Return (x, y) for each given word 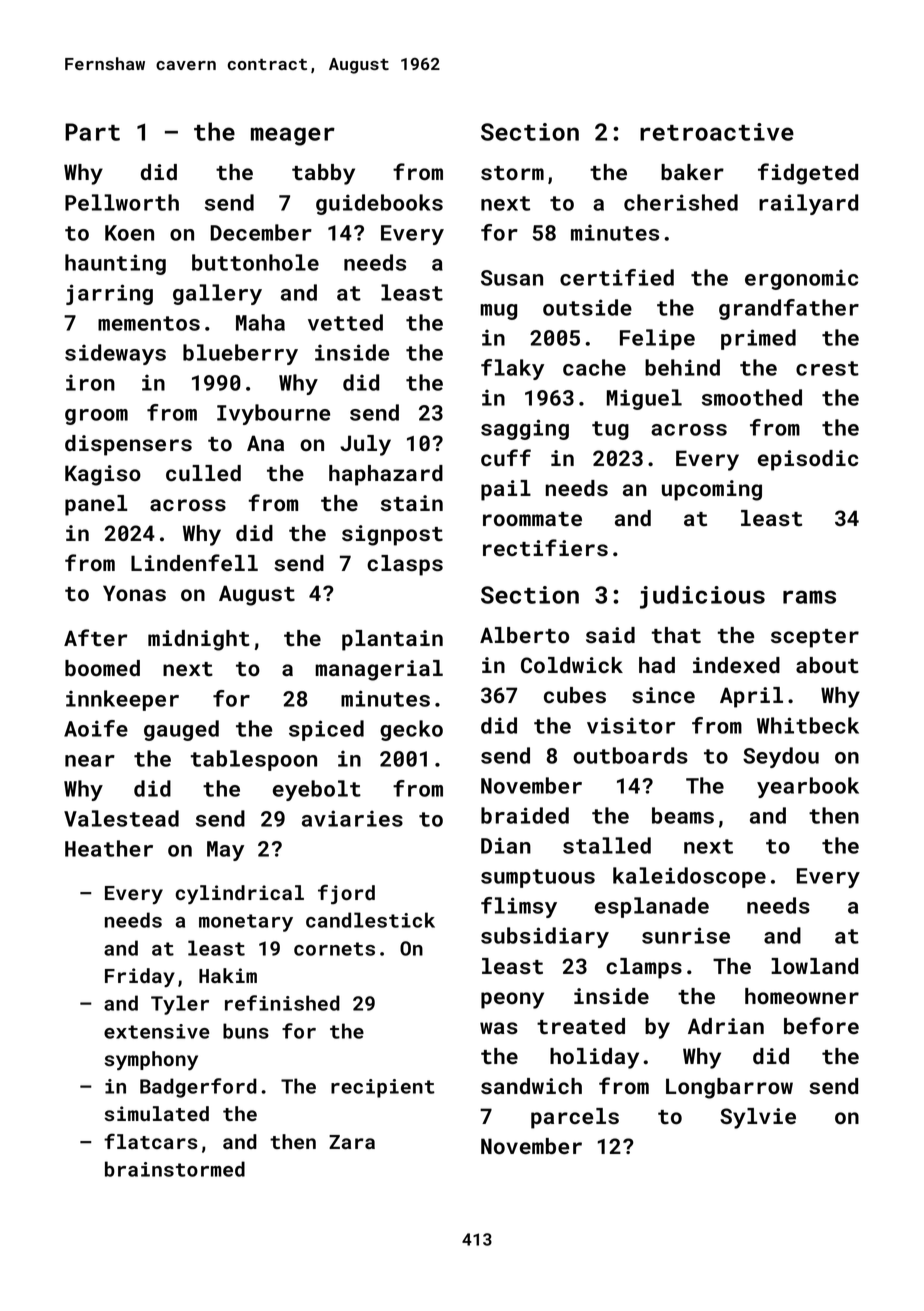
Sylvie (758, 1118)
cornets (334, 949)
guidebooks (379, 204)
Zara (352, 1142)
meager (293, 136)
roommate (532, 519)
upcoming (712, 490)
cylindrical (239, 895)
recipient (383, 1088)
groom (96, 417)
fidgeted (808, 174)
